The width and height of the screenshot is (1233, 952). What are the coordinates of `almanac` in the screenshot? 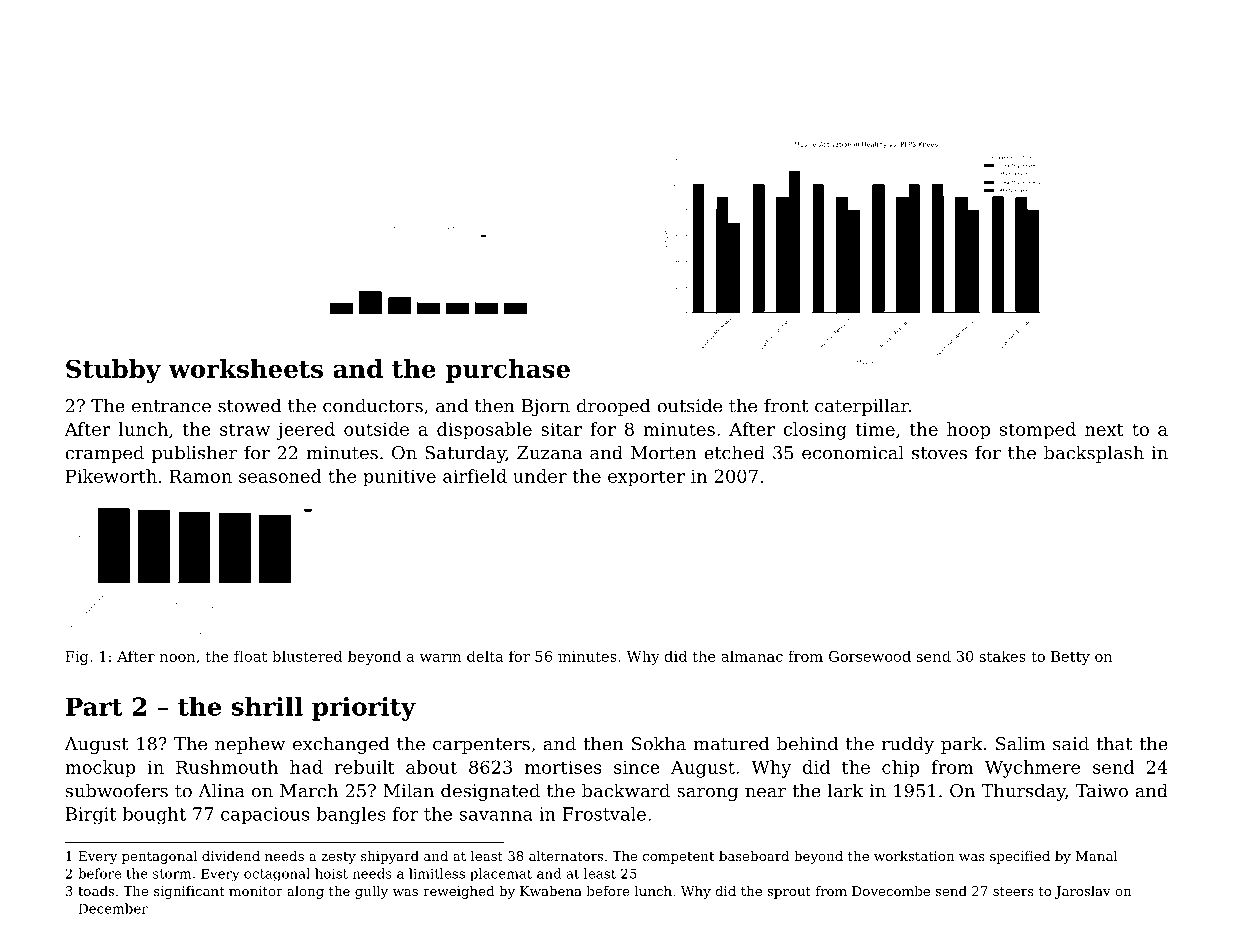 It's located at (752, 656).
